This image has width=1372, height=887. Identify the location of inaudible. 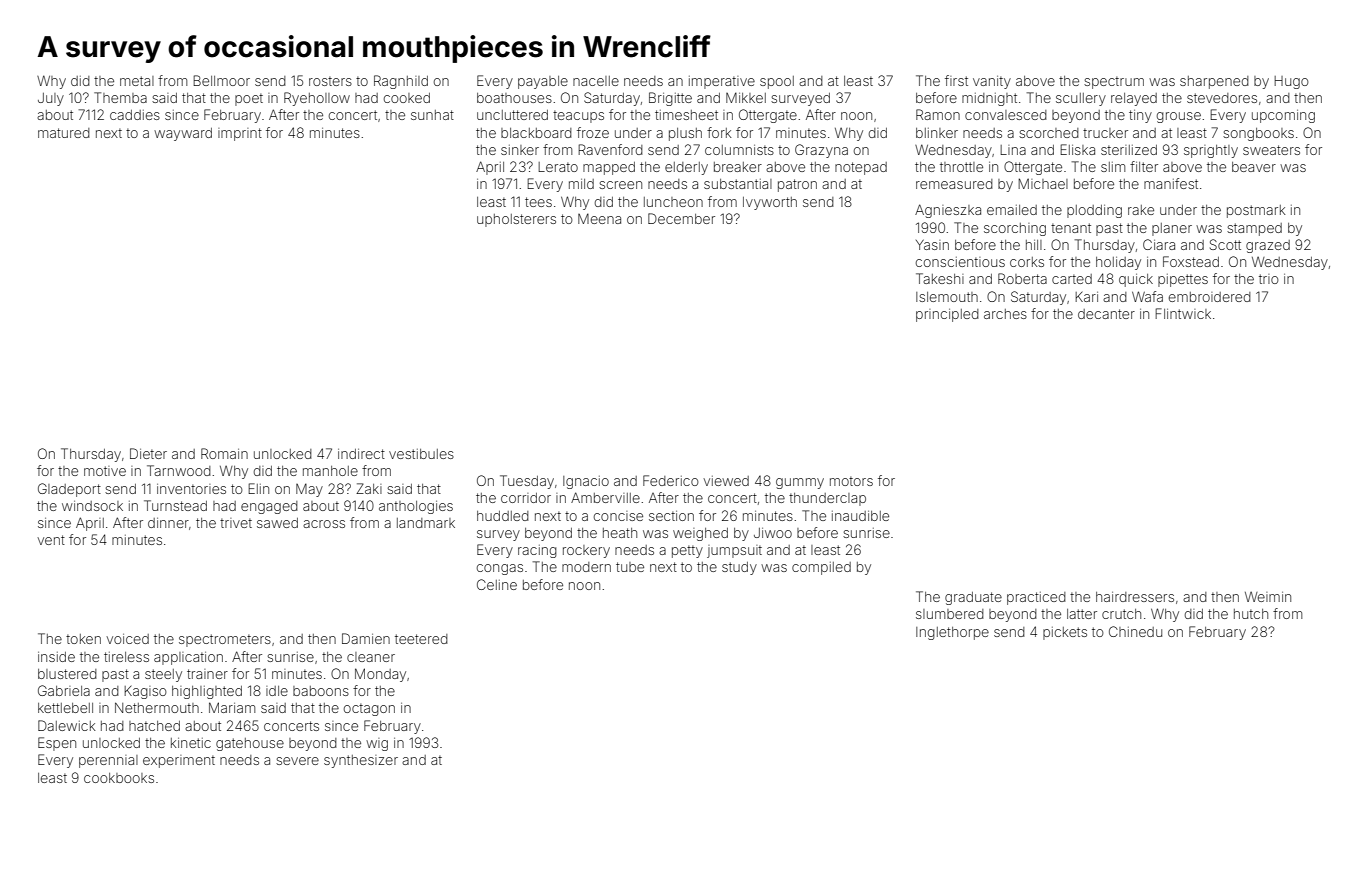
(860, 516).
